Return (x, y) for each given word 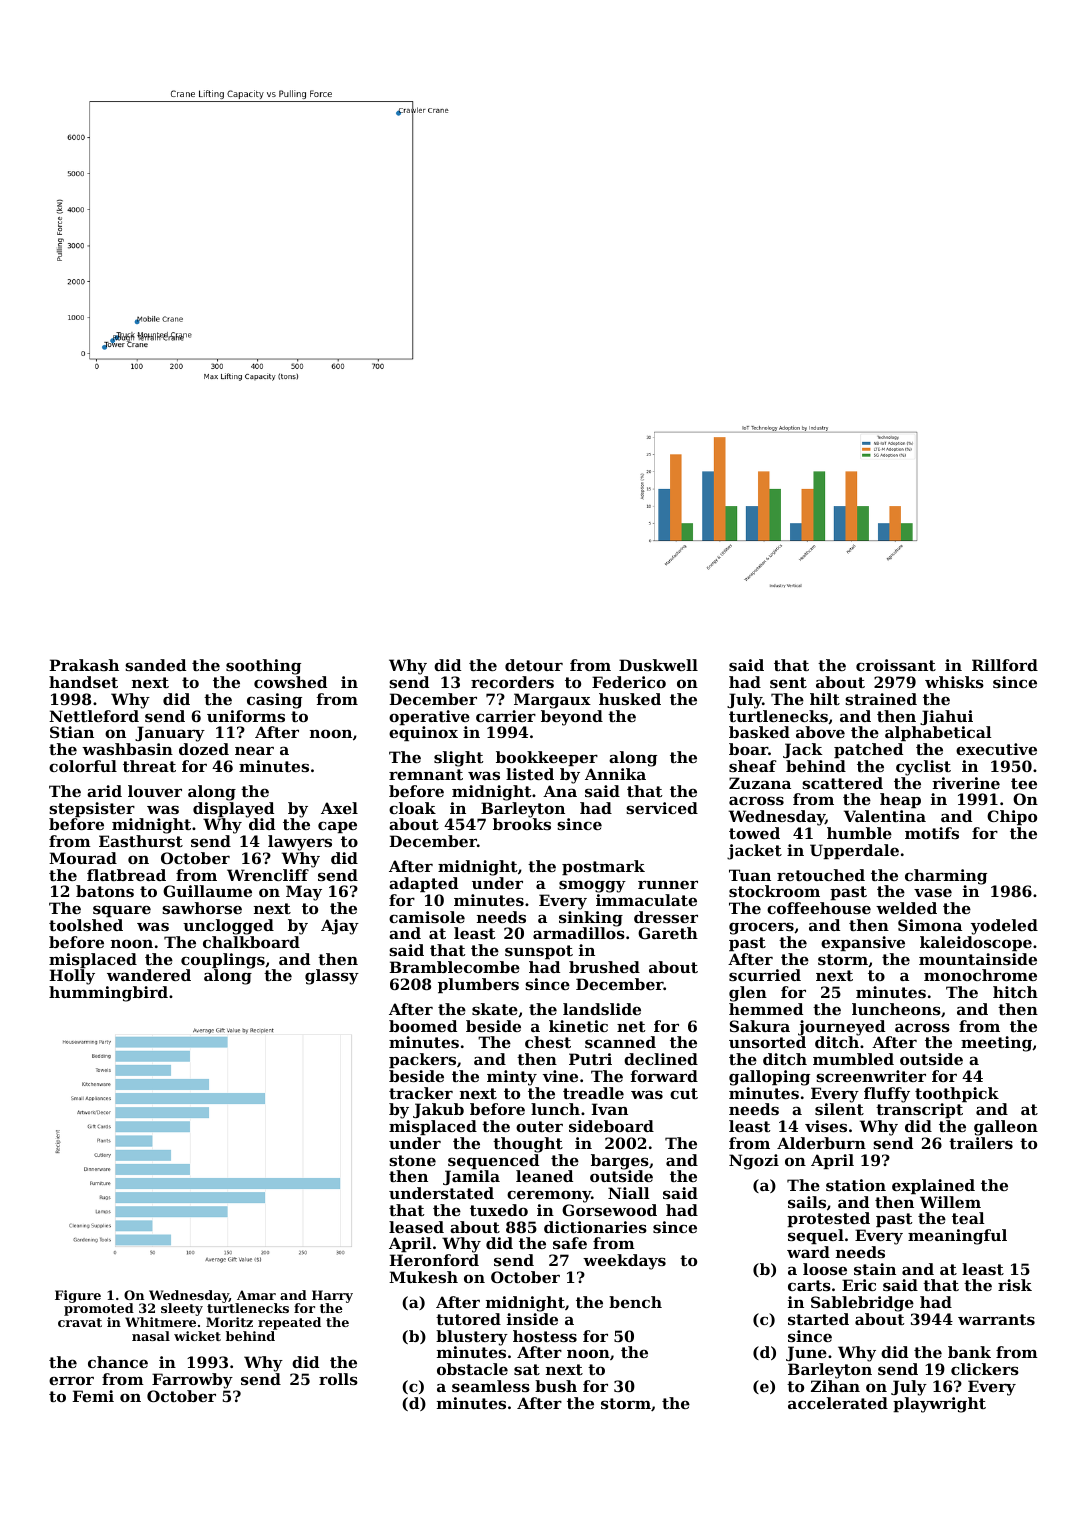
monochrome (980, 975)
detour (534, 665)
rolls (338, 1379)
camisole (427, 917)
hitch (1015, 992)
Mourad (83, 858)
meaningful (957, 1237)
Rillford (1005, 665)
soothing (263, 667)
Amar (256, 1295)
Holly (72, 977)
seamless (491, 1386)
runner (668, 884)
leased (416, 1227)
